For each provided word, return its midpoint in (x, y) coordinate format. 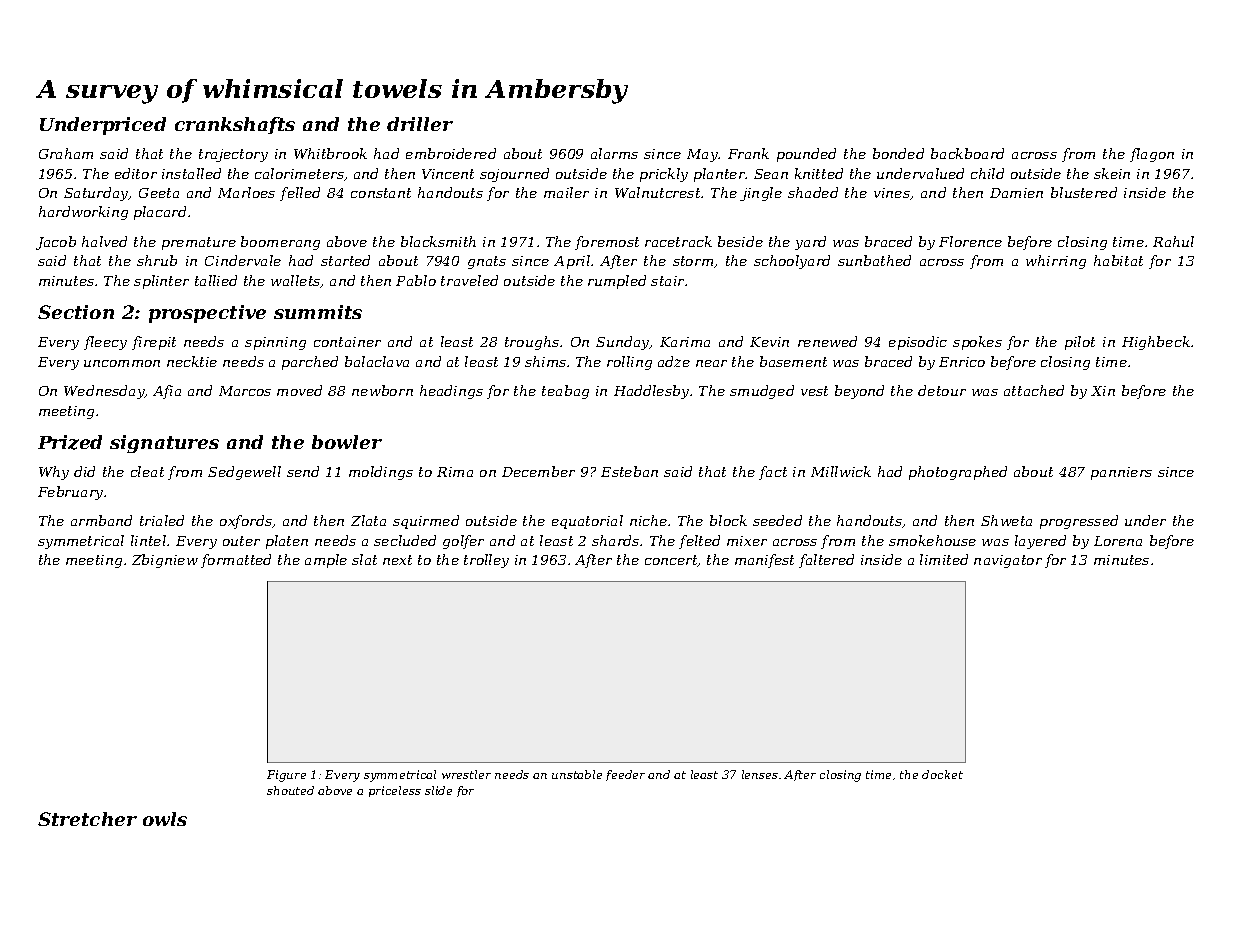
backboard (967, 153)
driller (420, 124)
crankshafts (235, 125)
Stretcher (87, 819)
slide (438, 790)
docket (942, 774)
